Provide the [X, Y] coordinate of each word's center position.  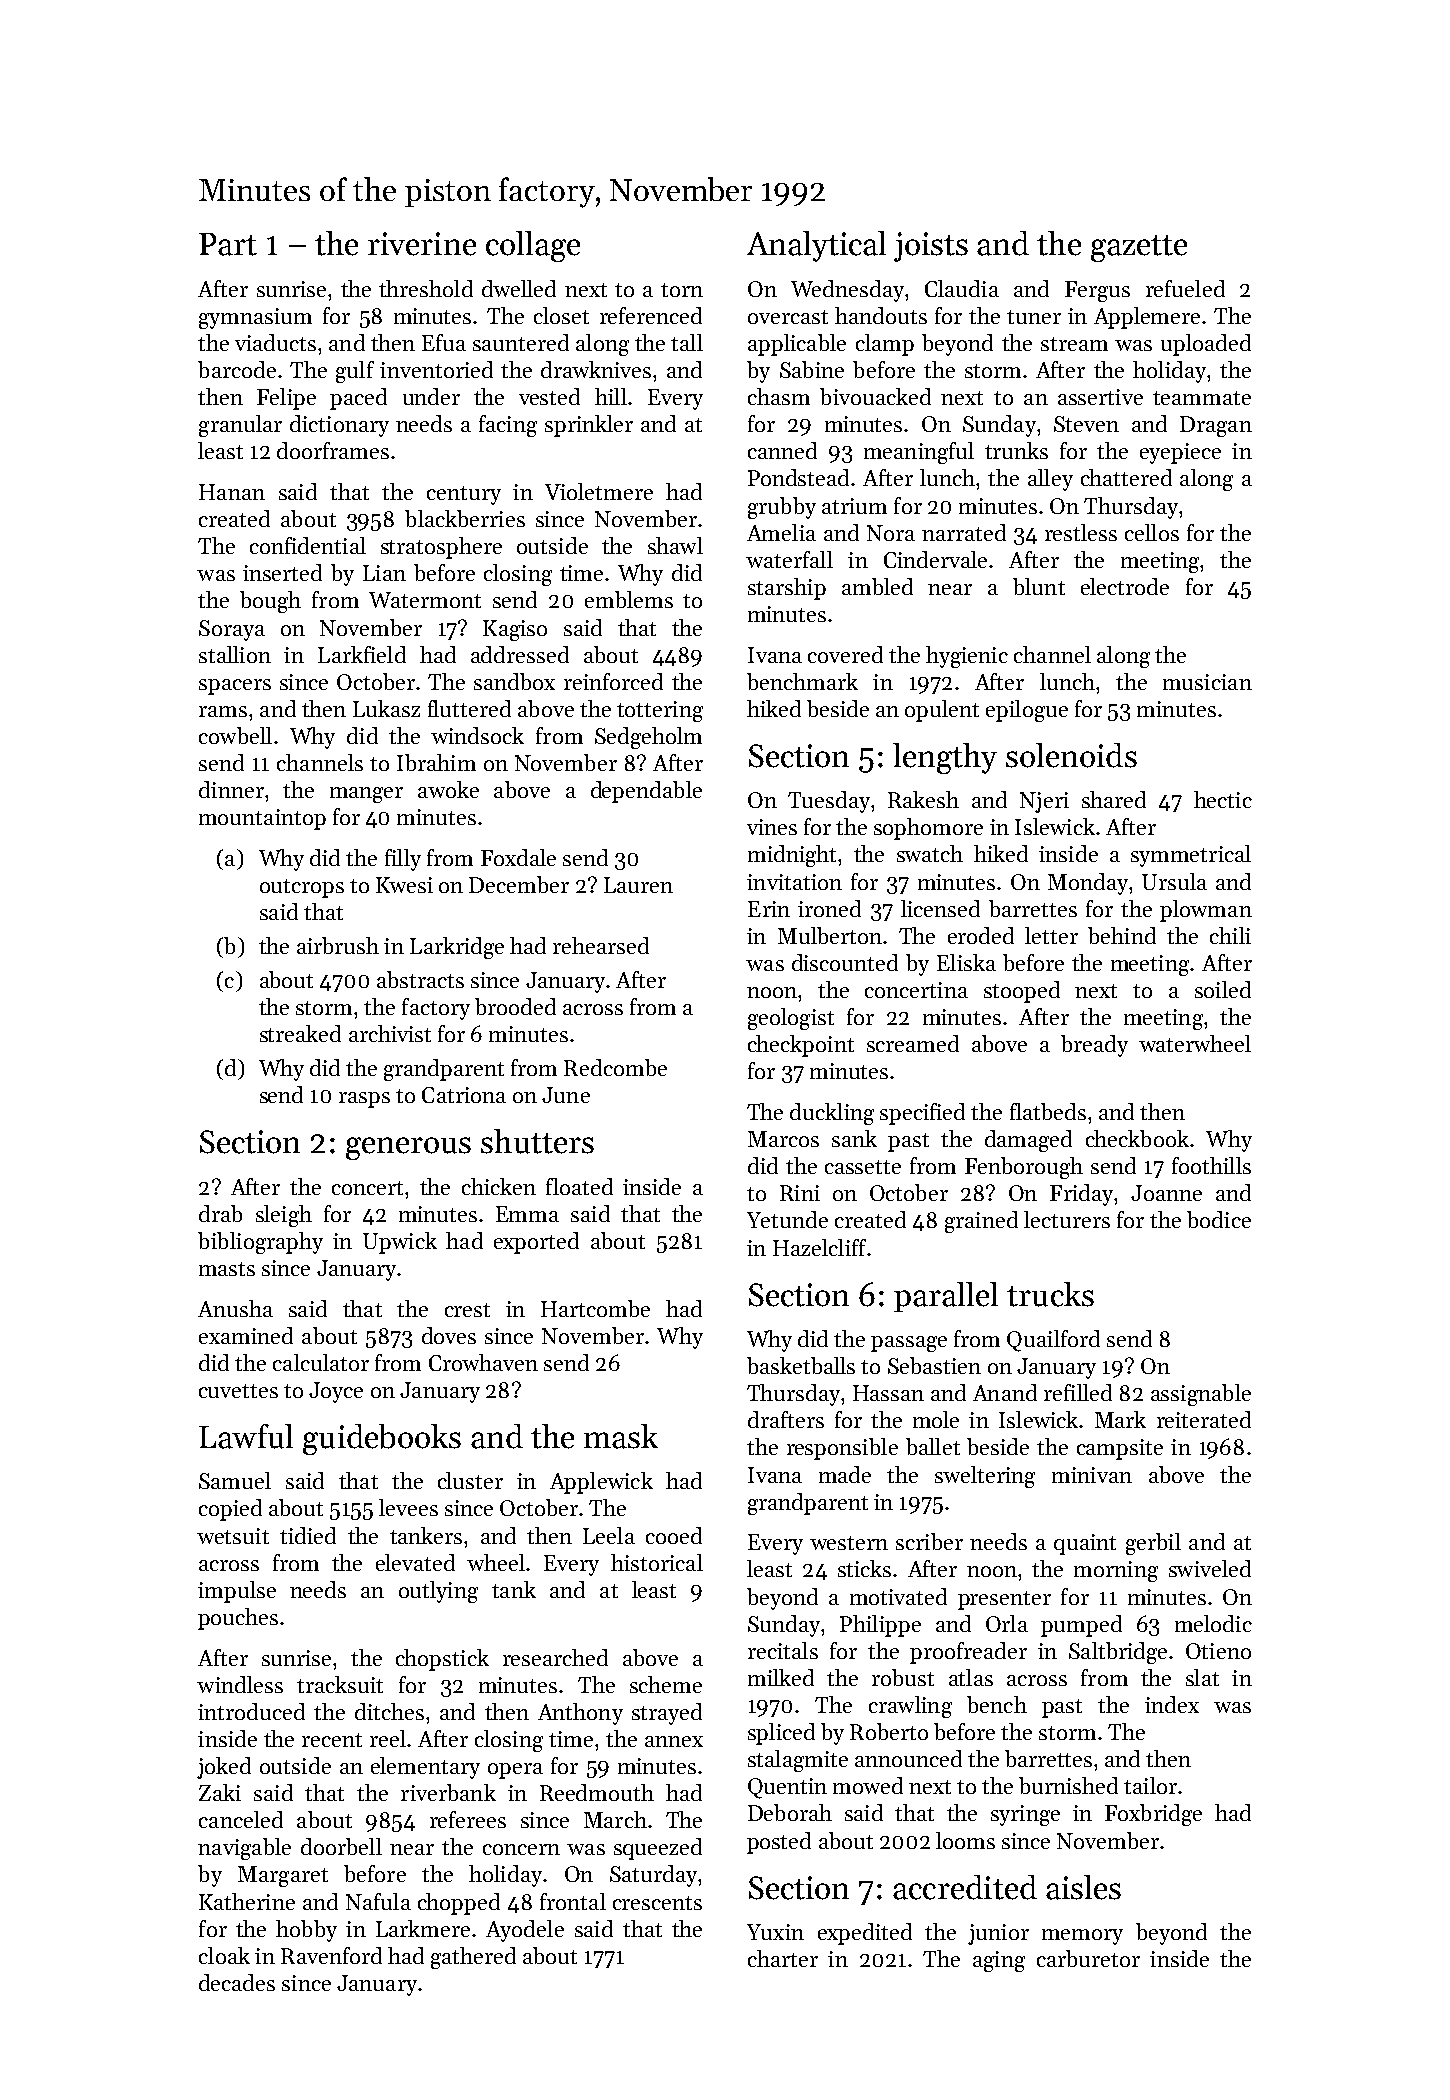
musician [1207, 682]
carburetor [1088, 1958]
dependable [646, 792]
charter [783, 1958]
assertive [1100, 397]
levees [408, 1507]
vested [549, 396]
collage [533, 246]
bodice [1219, 1219]
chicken [499, 1186]
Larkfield [362, 654]
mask [621, 1436]
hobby [306, 1931]
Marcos [783, 1139]
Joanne [1166, 1193]
